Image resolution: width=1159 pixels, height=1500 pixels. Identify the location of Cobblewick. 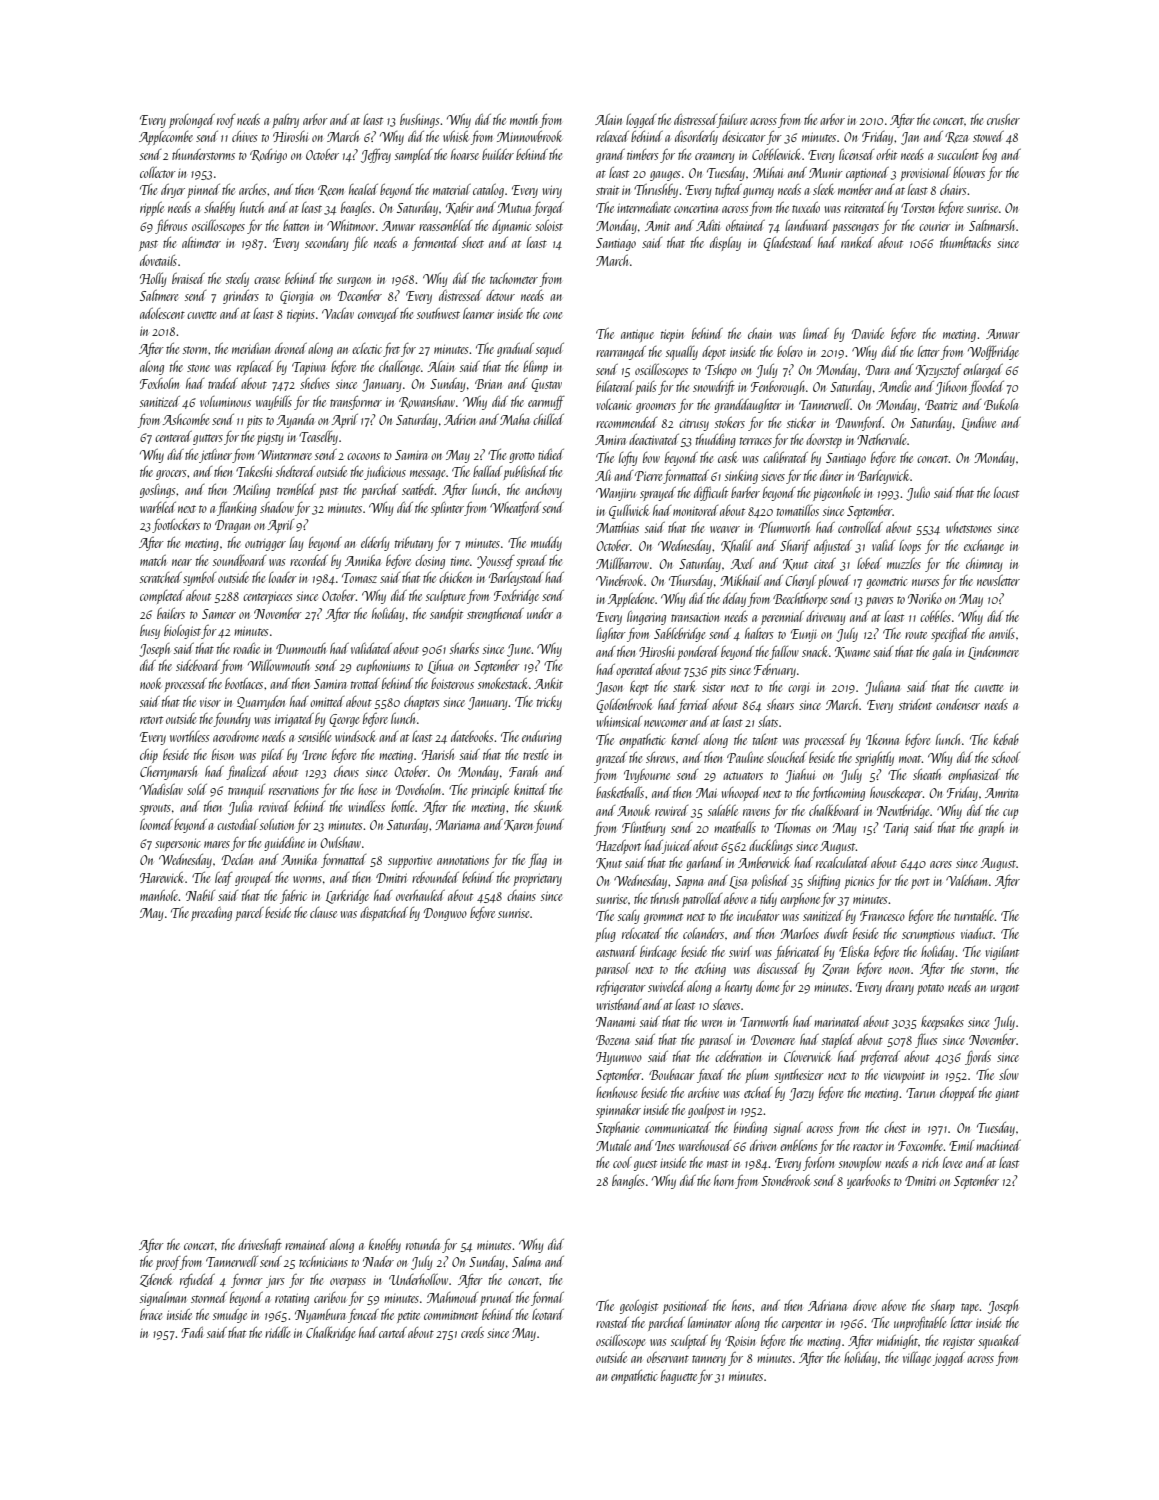
(776, 154).
